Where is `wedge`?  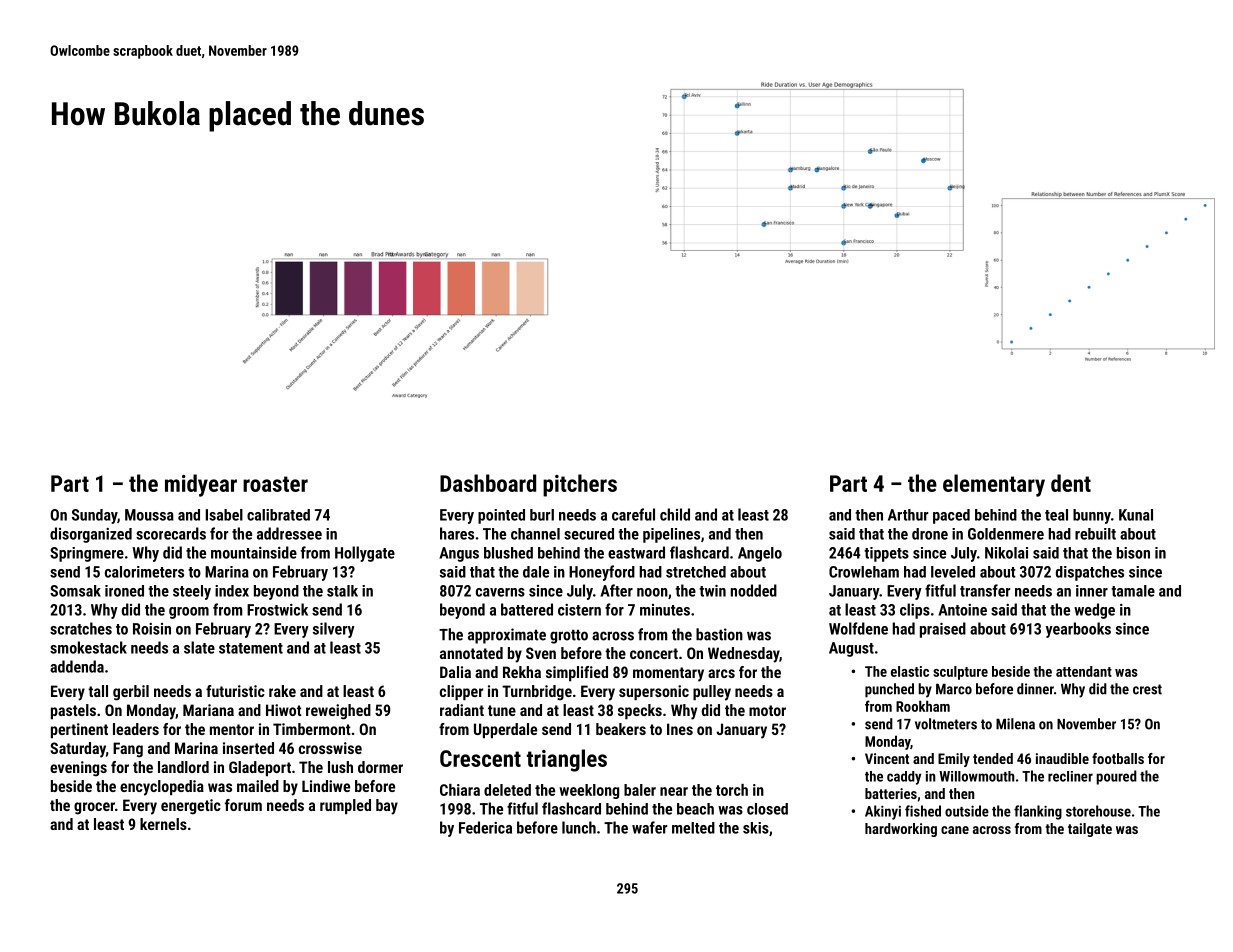 wedge is located at coordinates (1094, 611).
